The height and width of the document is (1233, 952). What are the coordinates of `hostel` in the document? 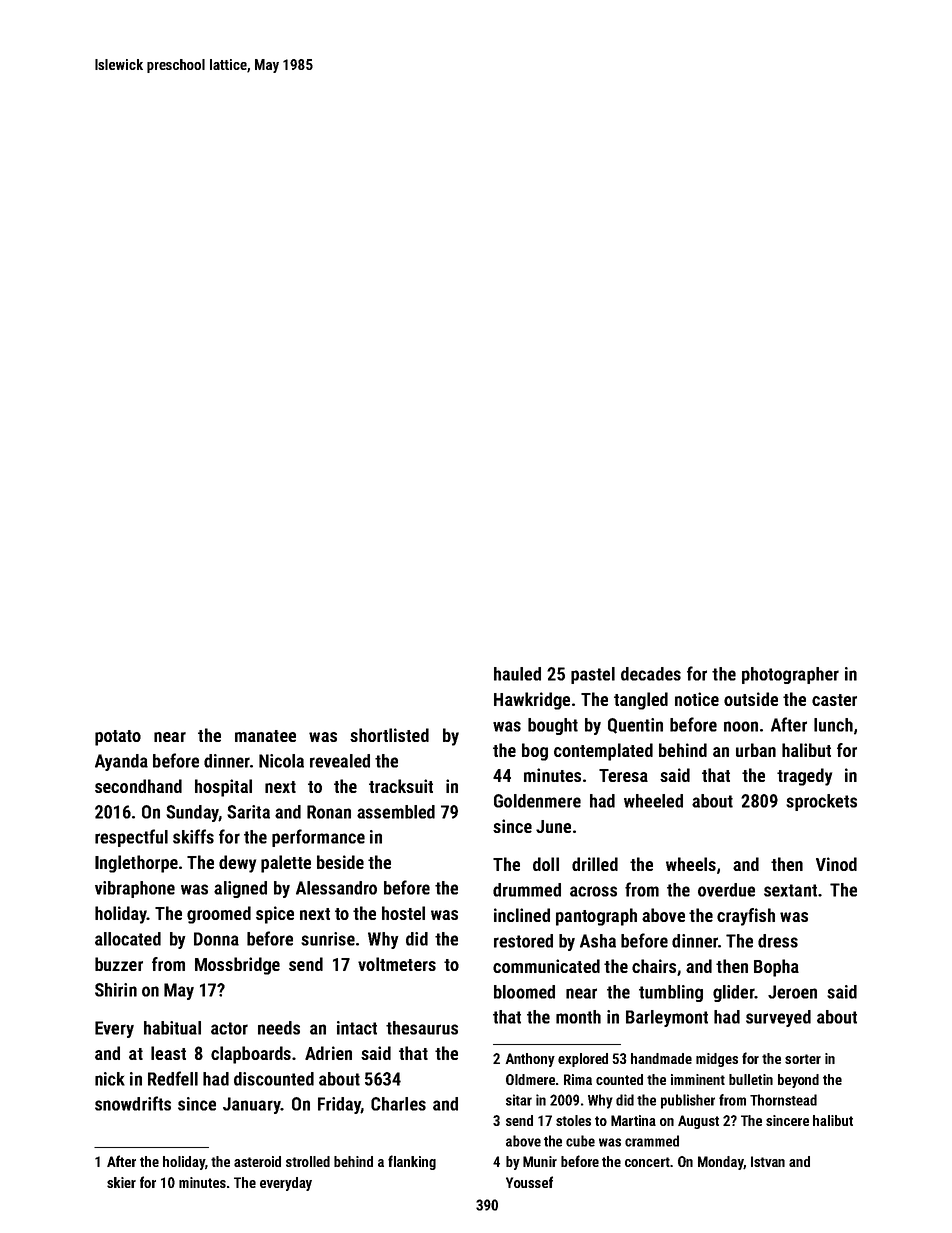 It's located at (403, 913).
